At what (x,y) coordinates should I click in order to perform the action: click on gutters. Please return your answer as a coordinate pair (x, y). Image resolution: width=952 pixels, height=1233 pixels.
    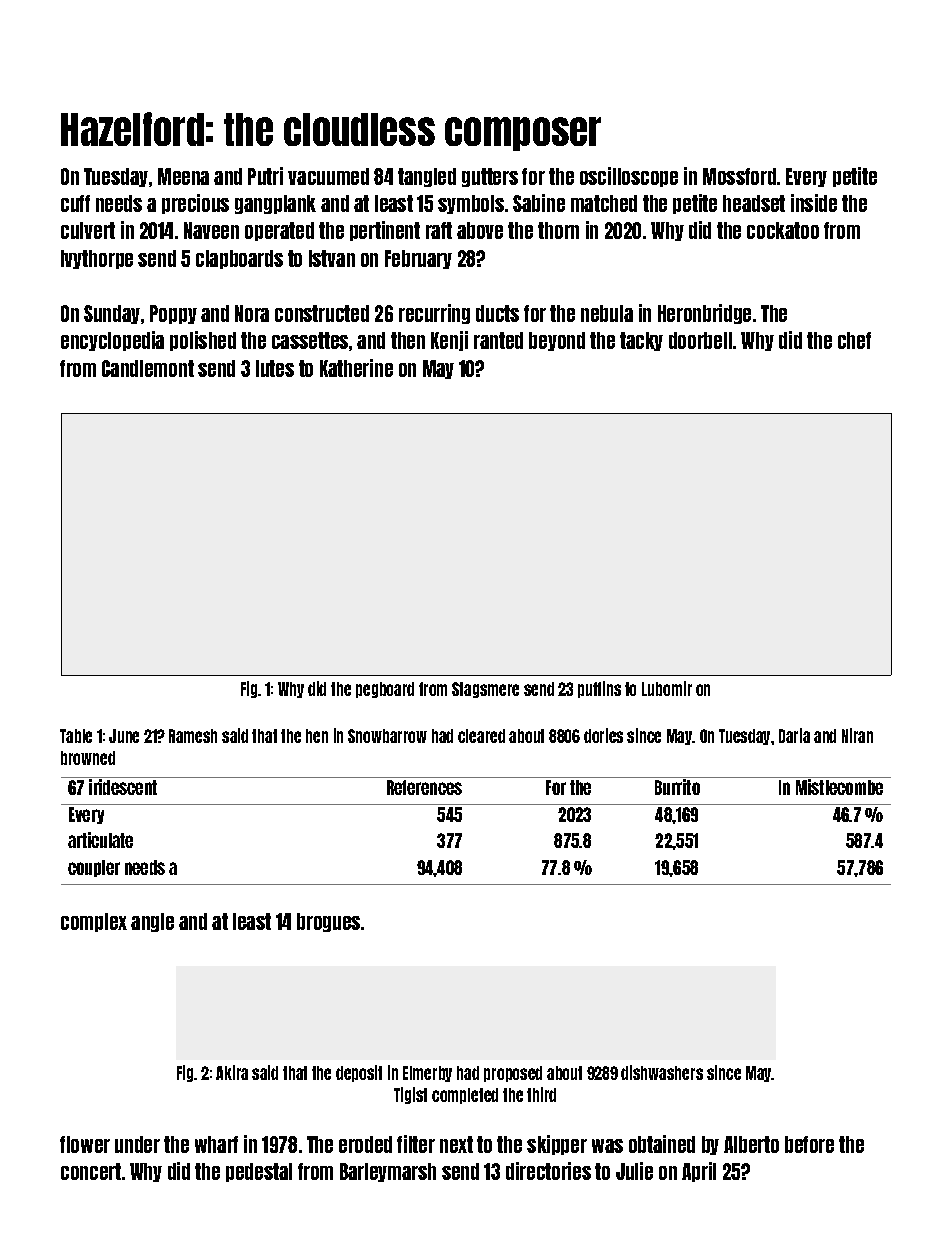
    Looking at the image, I should click on (490, 177).
